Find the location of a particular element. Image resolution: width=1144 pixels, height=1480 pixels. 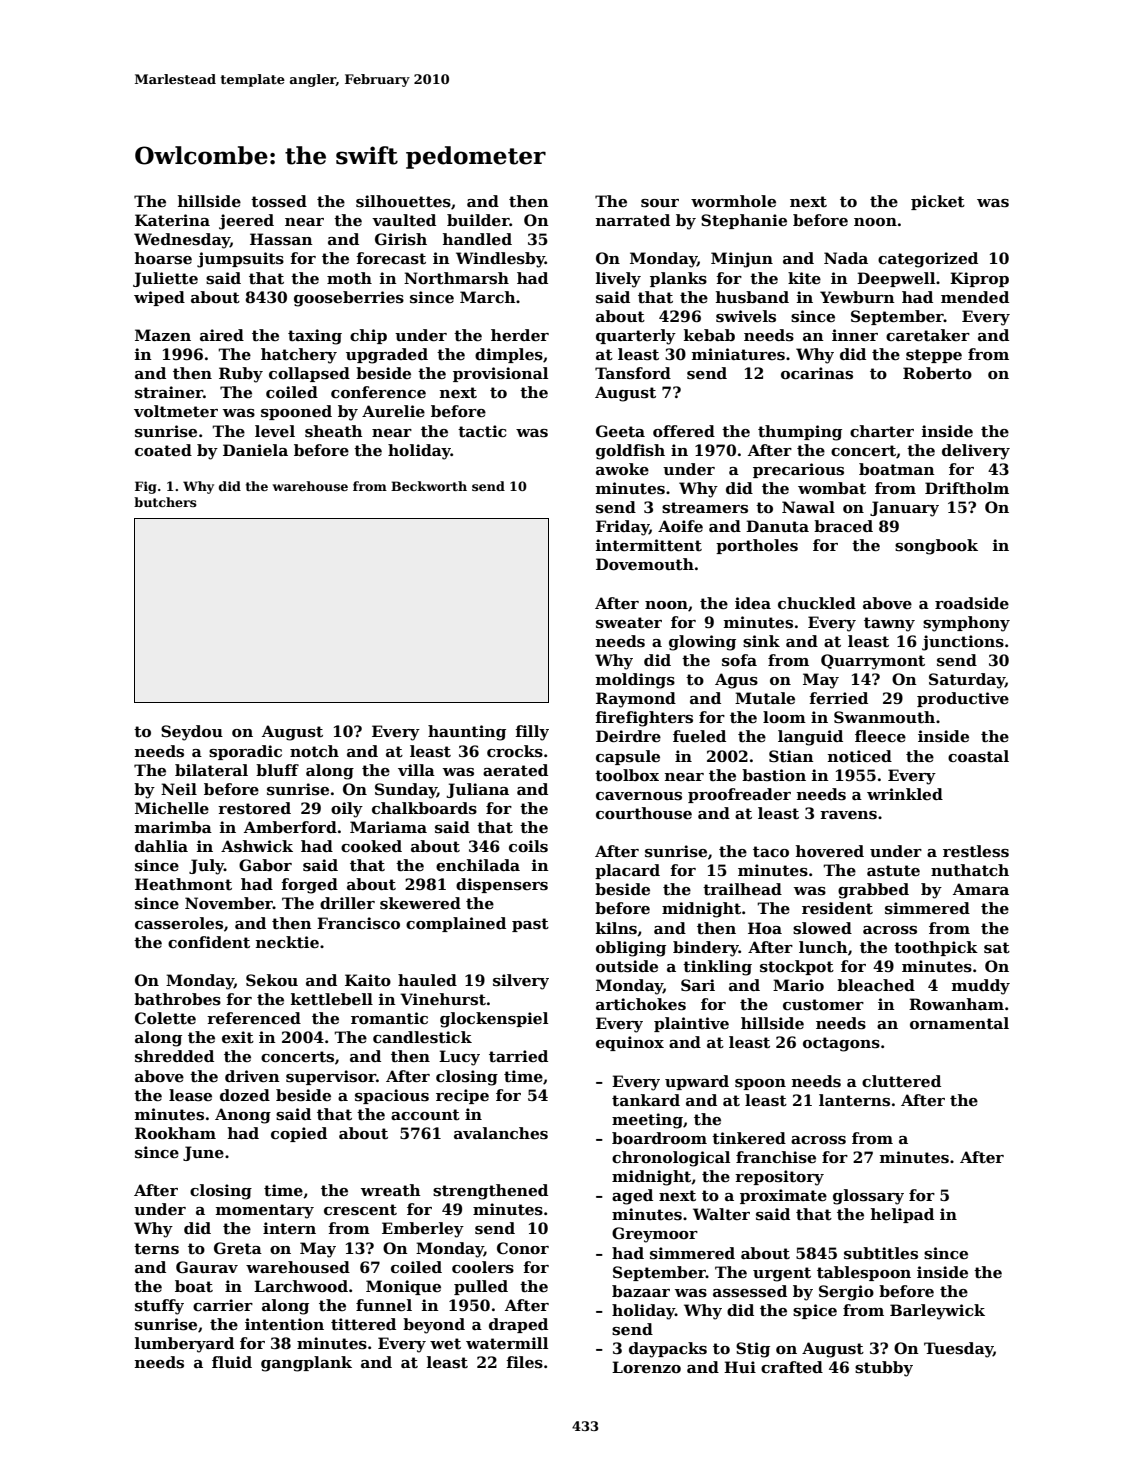

Hui is located at coordinates (740, 1367).
